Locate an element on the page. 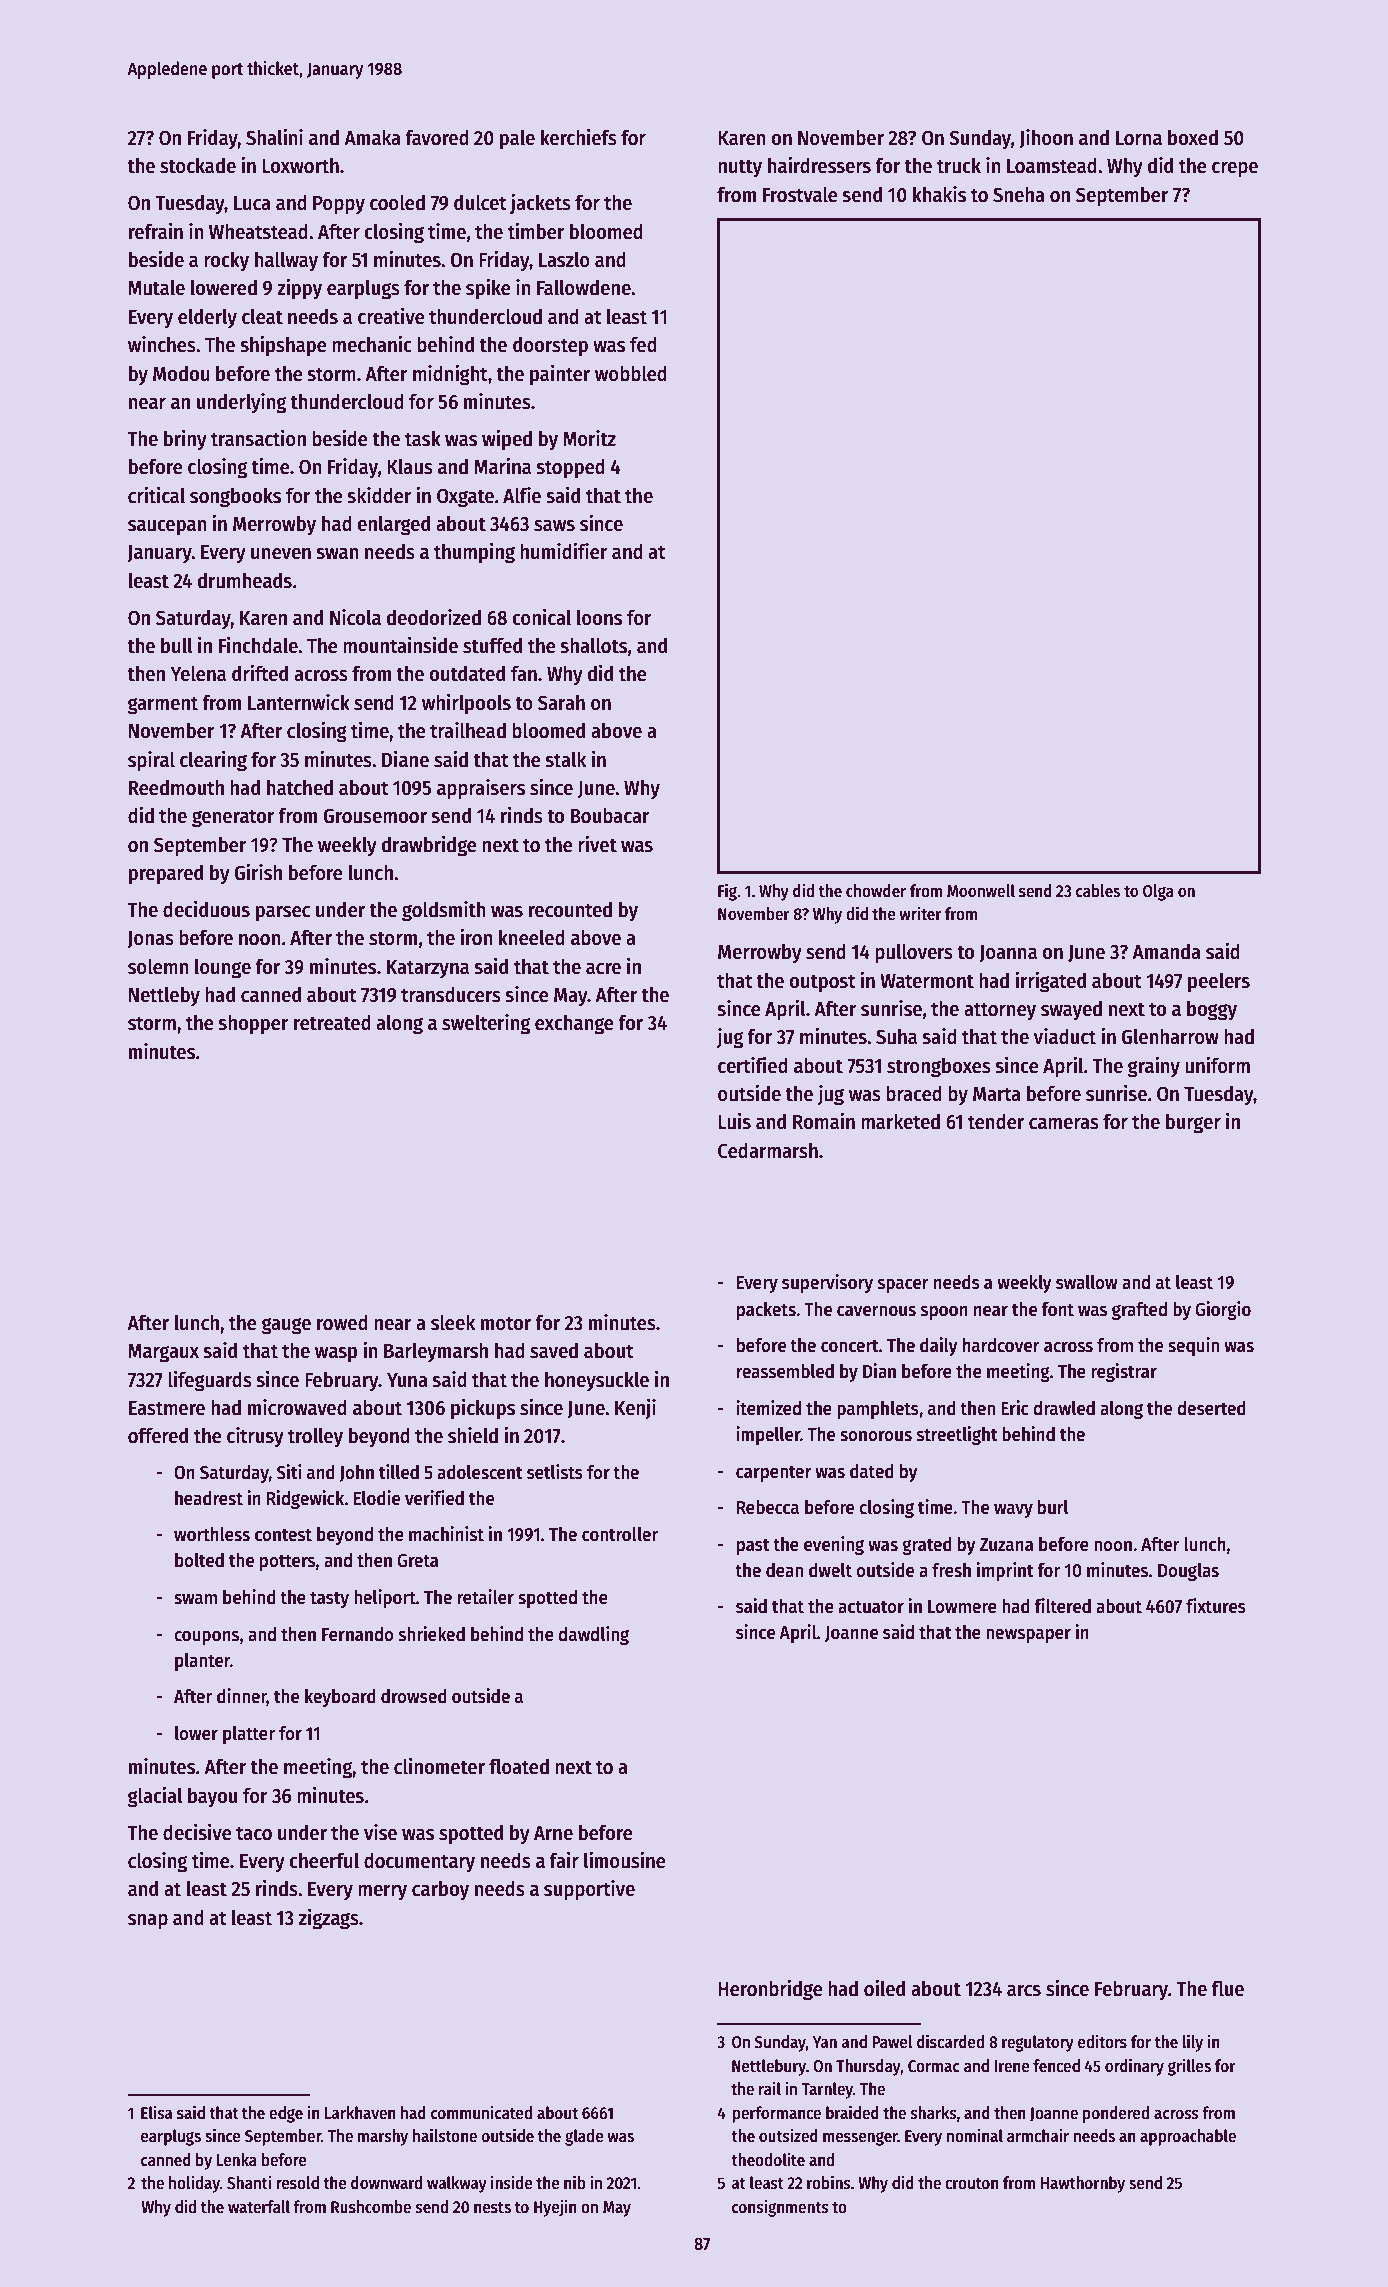 This page has width=1388, height=2287. Larkhaven is located at coordinates (360, 2113).
